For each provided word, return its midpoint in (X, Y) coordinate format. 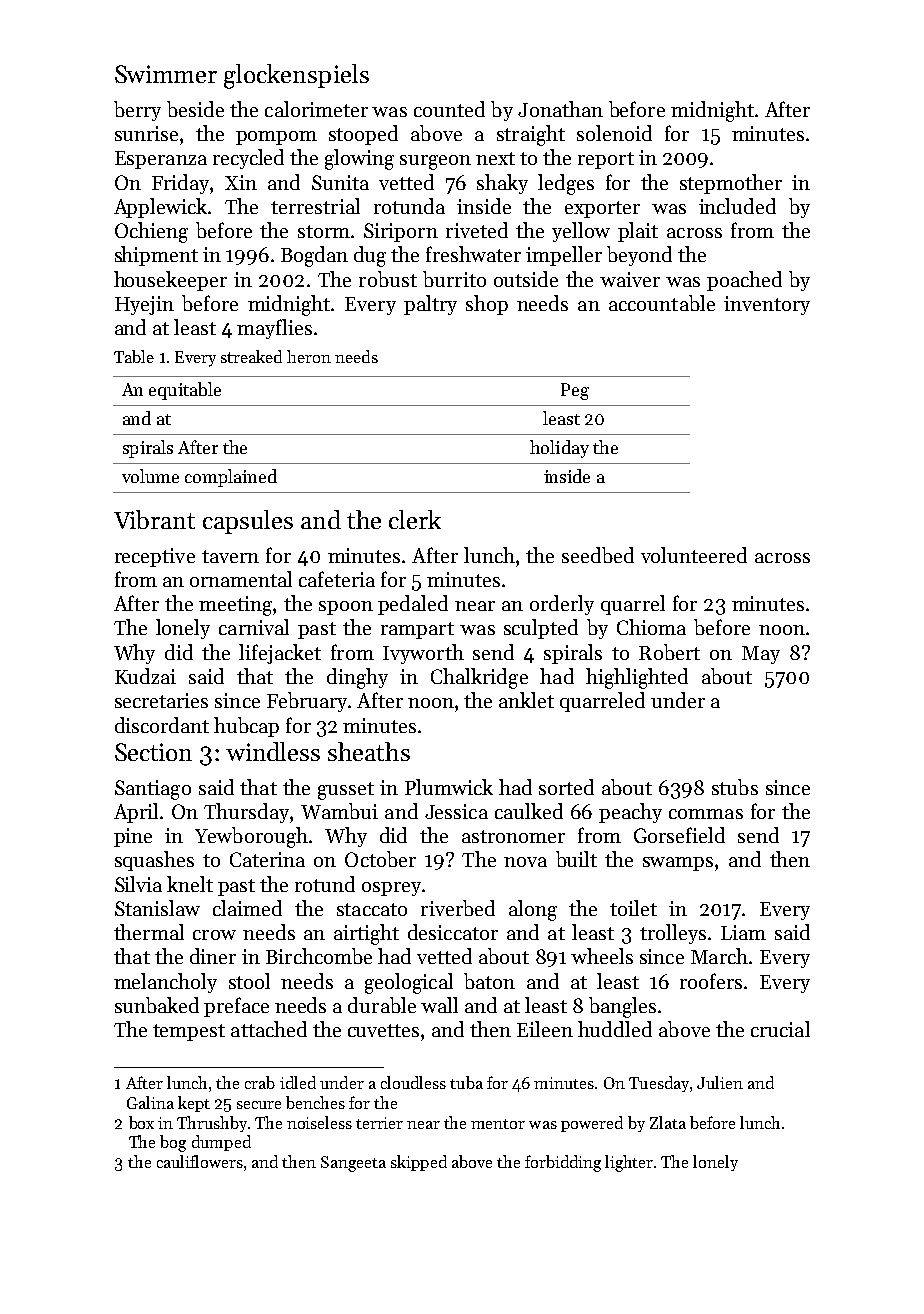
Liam (743, 932)
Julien (720, 1082)
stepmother (731, 184)
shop (487, 305)
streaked (251, 356)
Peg (575, 391)
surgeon (435, 162)
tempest (189, 1032)
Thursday (246, 813)
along (533, 910)
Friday (180, 184)
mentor (498, 1124)
